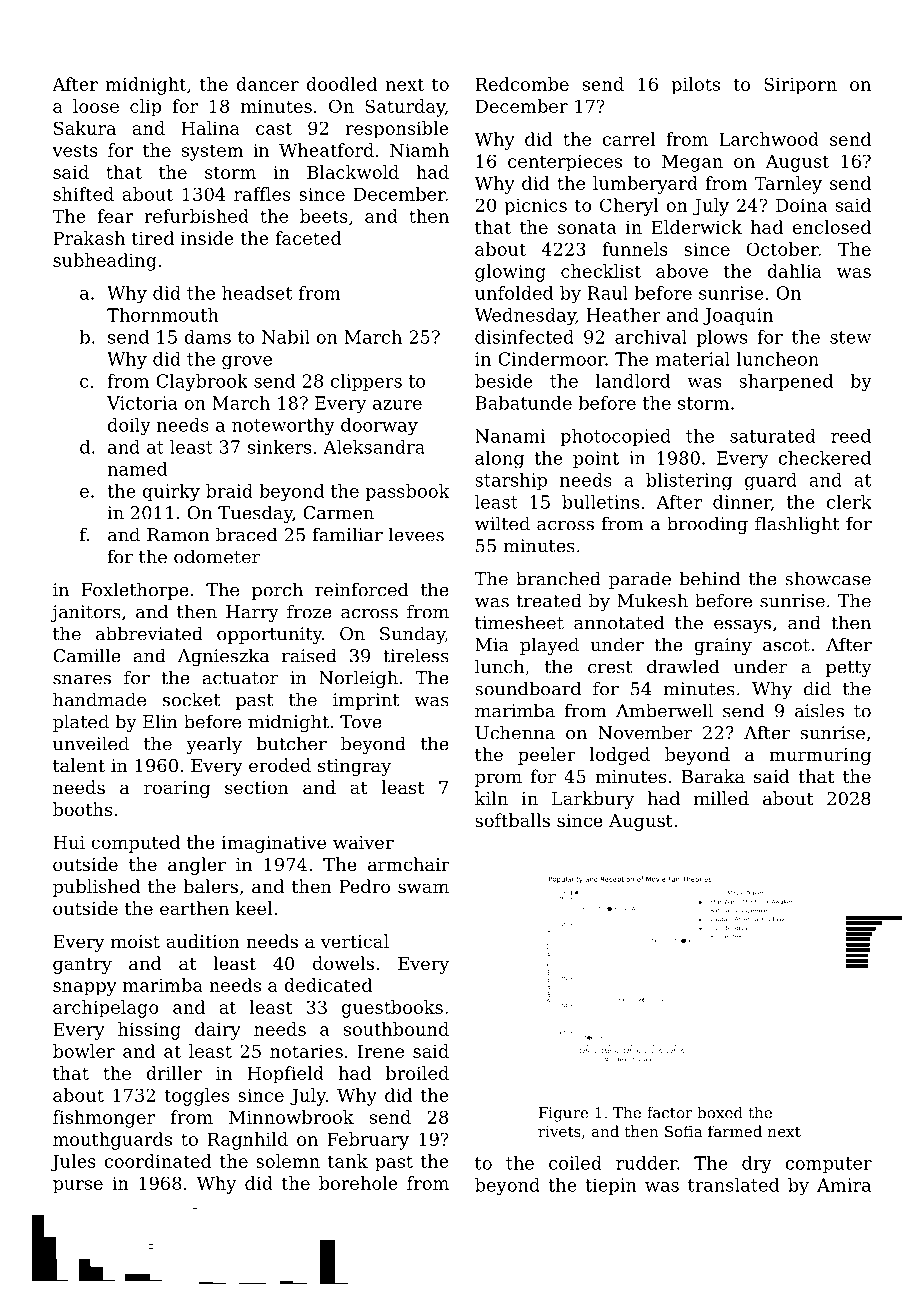  I want to click on Redcombe, so click(522, 84).
